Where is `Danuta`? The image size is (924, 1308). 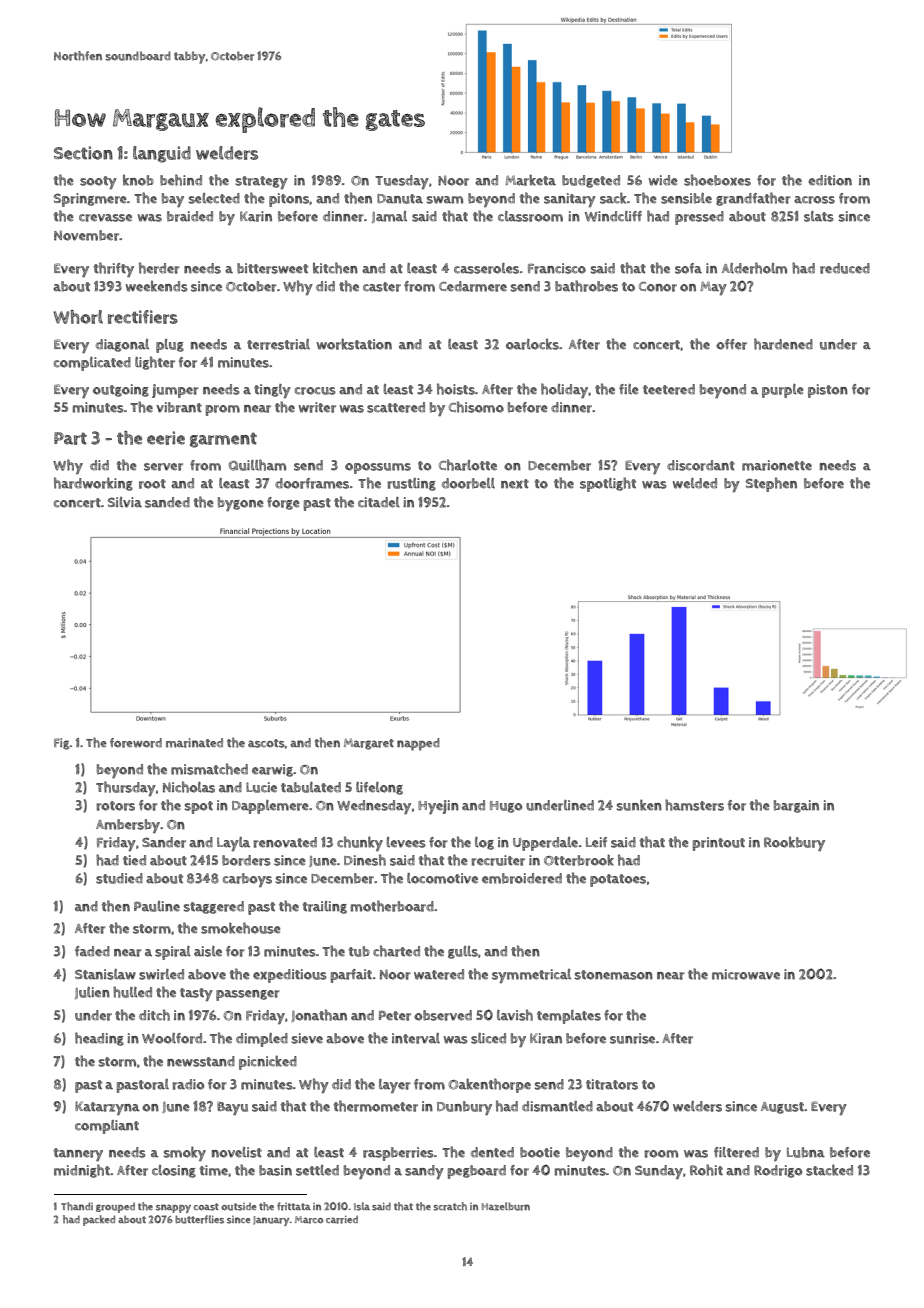 Danuta is located at coordinates (400, 199).
